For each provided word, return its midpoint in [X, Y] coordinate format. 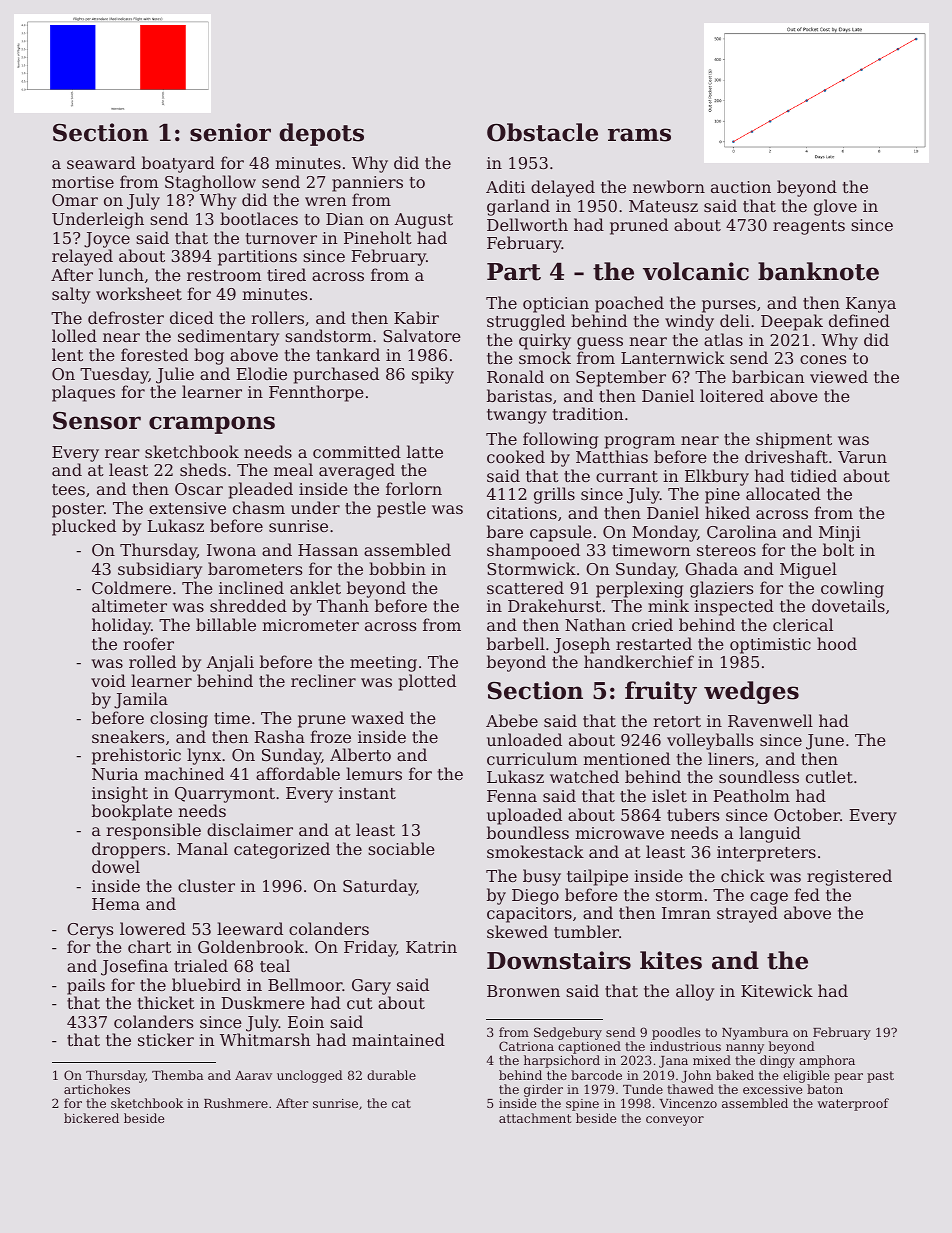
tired [286, 274]
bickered [91, 1118]
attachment [535, 1118]
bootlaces [259, 218]
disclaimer [250, 829]
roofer [148, 643]
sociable [401, 848]
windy [689, 322]
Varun [862, 457]
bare [505, 531]
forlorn [414, 488]
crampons [212, 425]
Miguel [808, 570]
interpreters [766, 854]
